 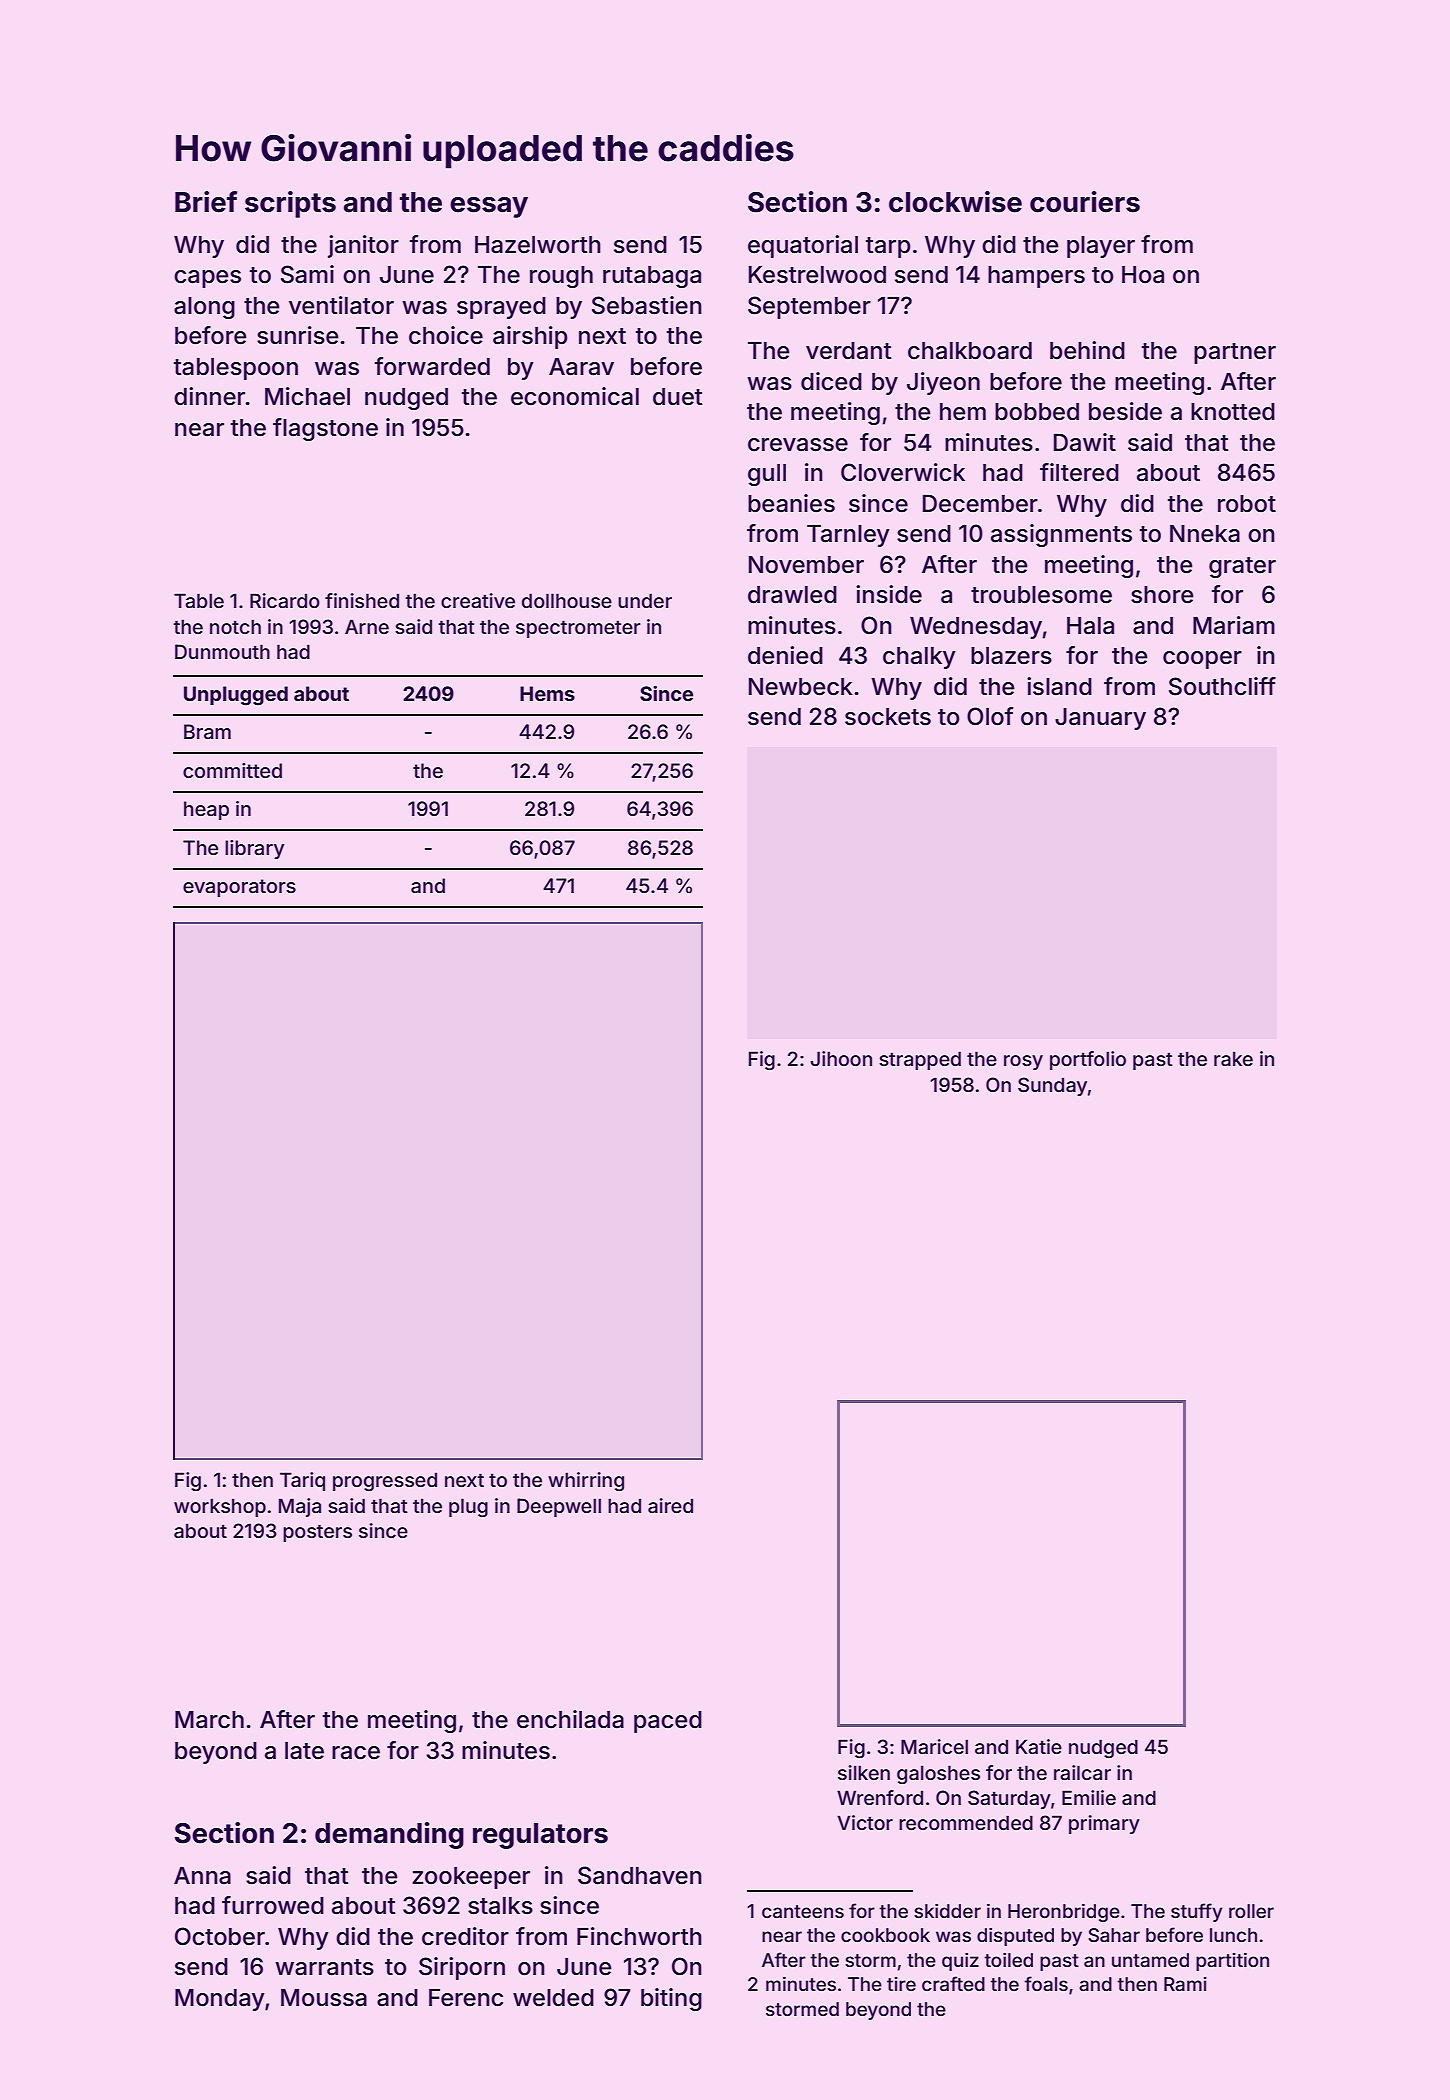 I want to click on Jiyeon, so click(x=943, y=383).
